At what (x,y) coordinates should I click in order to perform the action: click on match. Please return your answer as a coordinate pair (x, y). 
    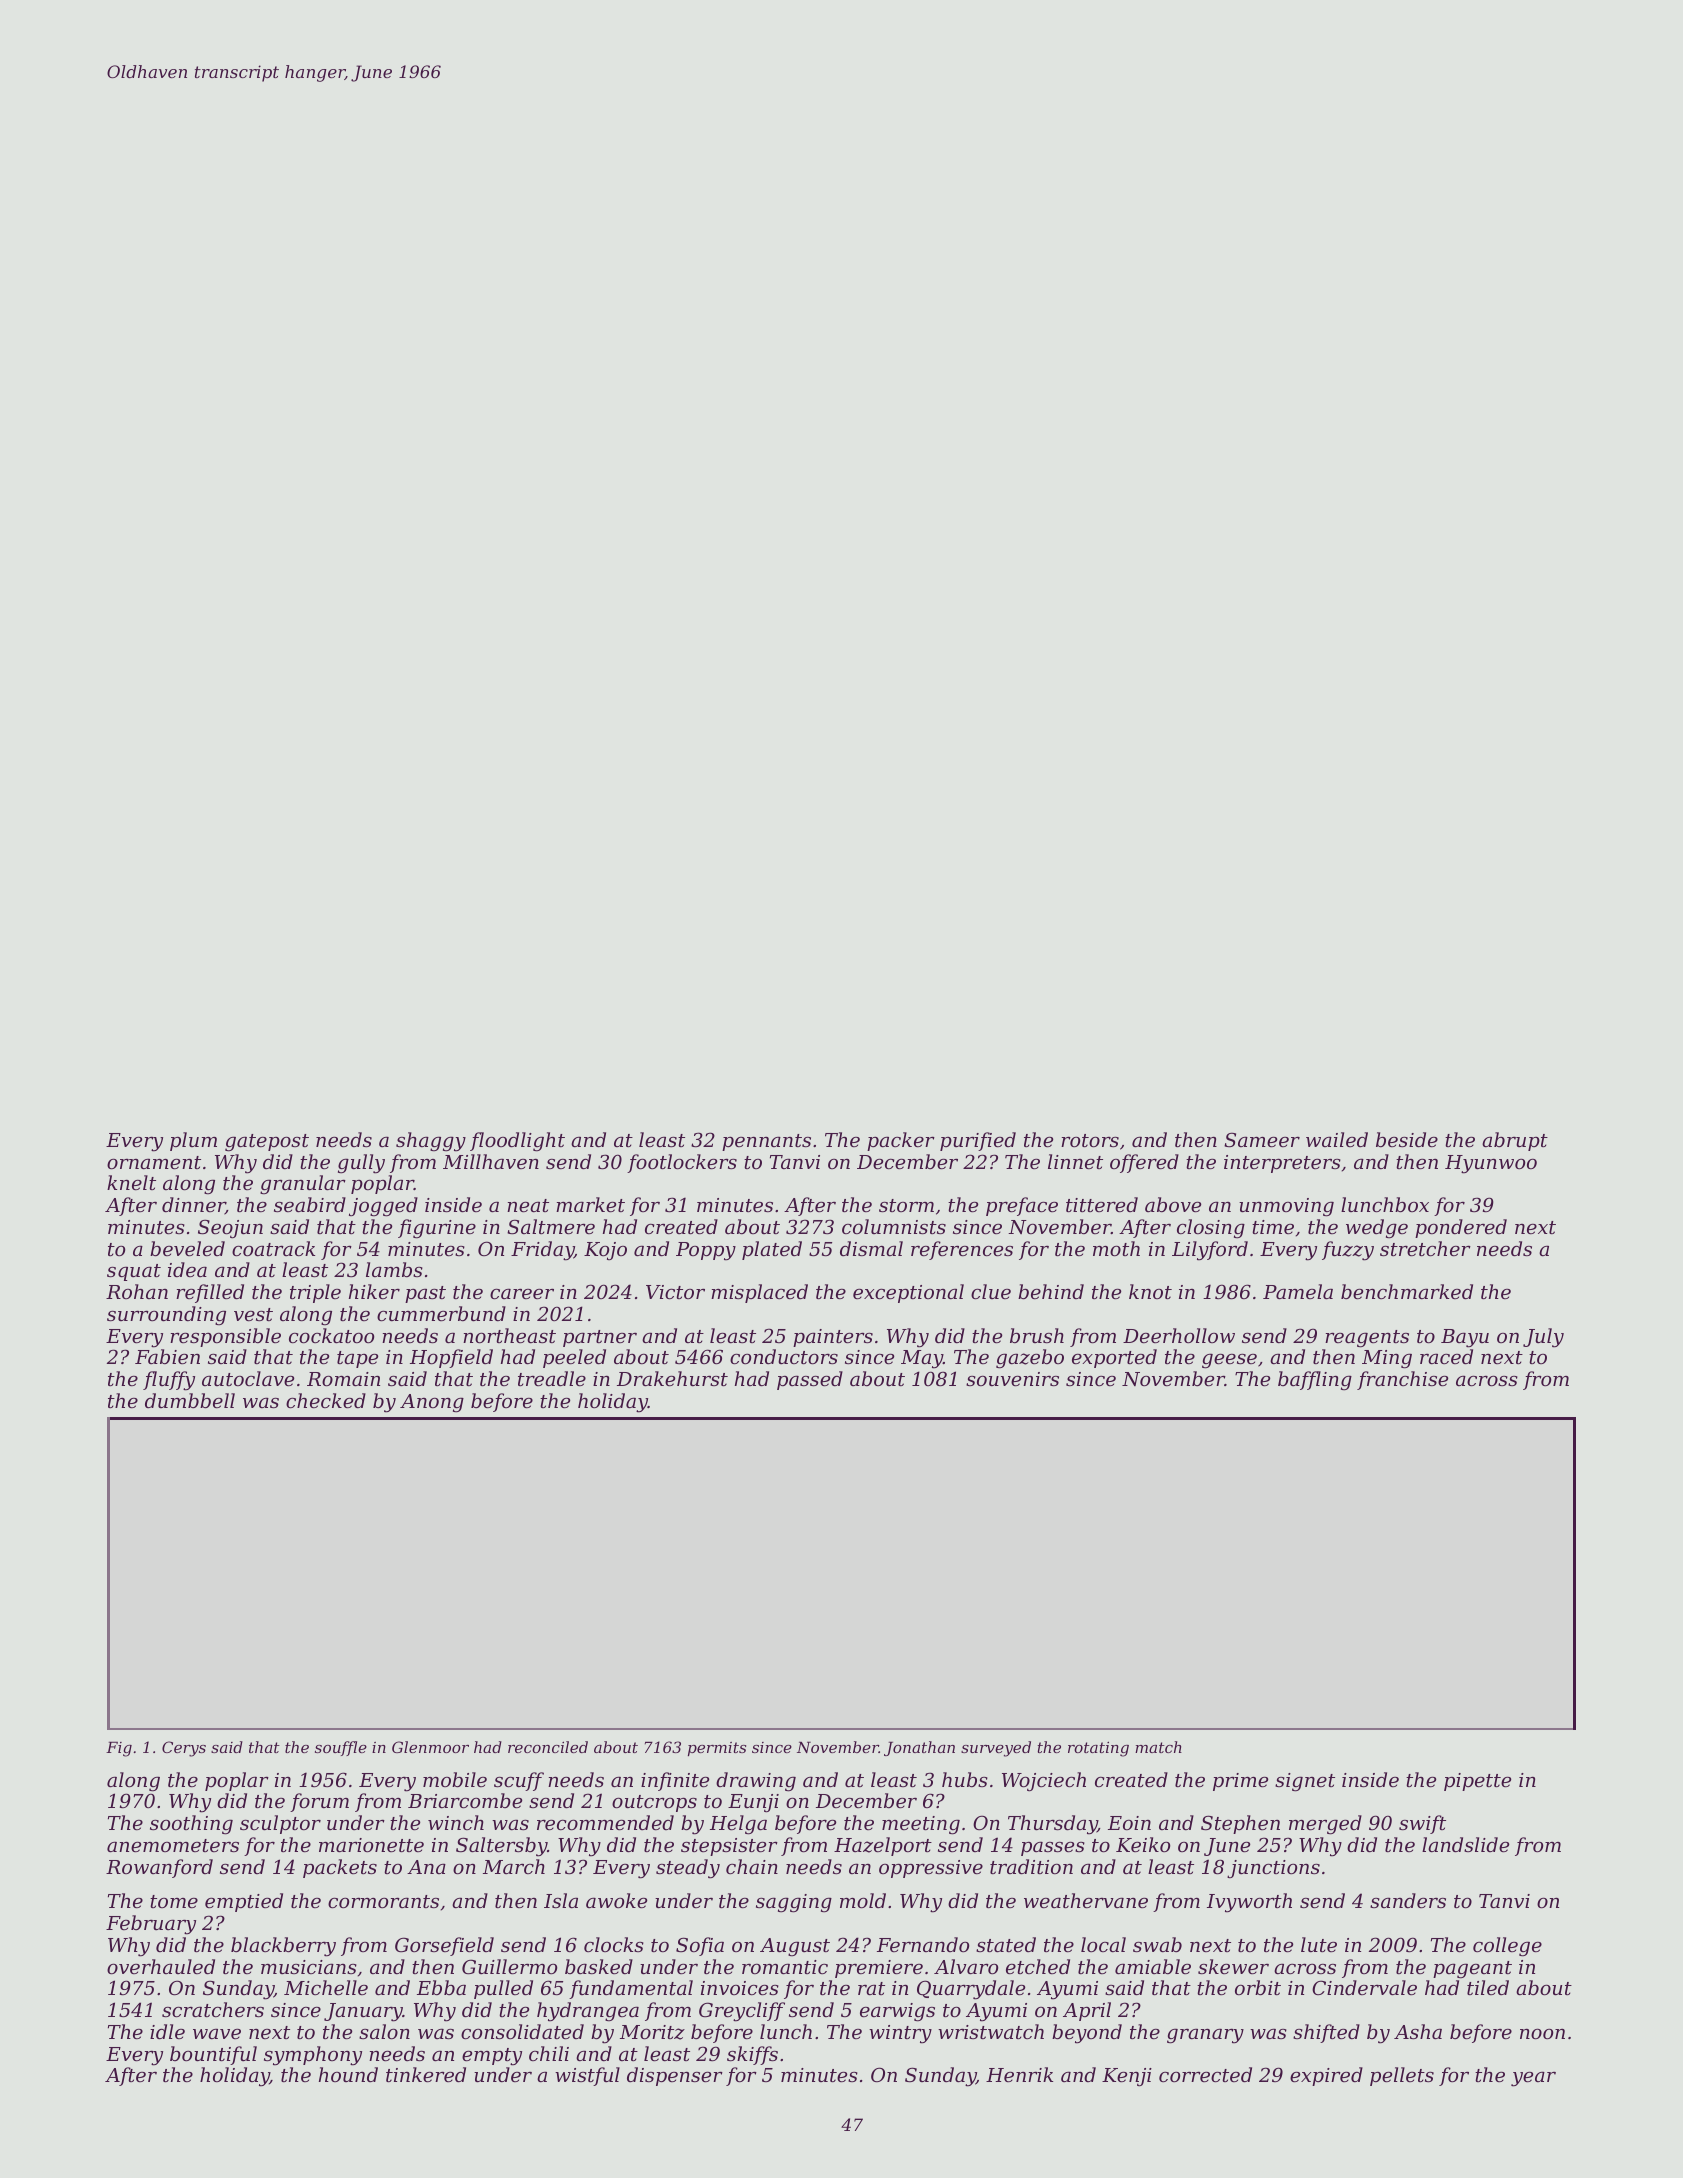
    Looking at the image, I should click on (1158, 1747).
